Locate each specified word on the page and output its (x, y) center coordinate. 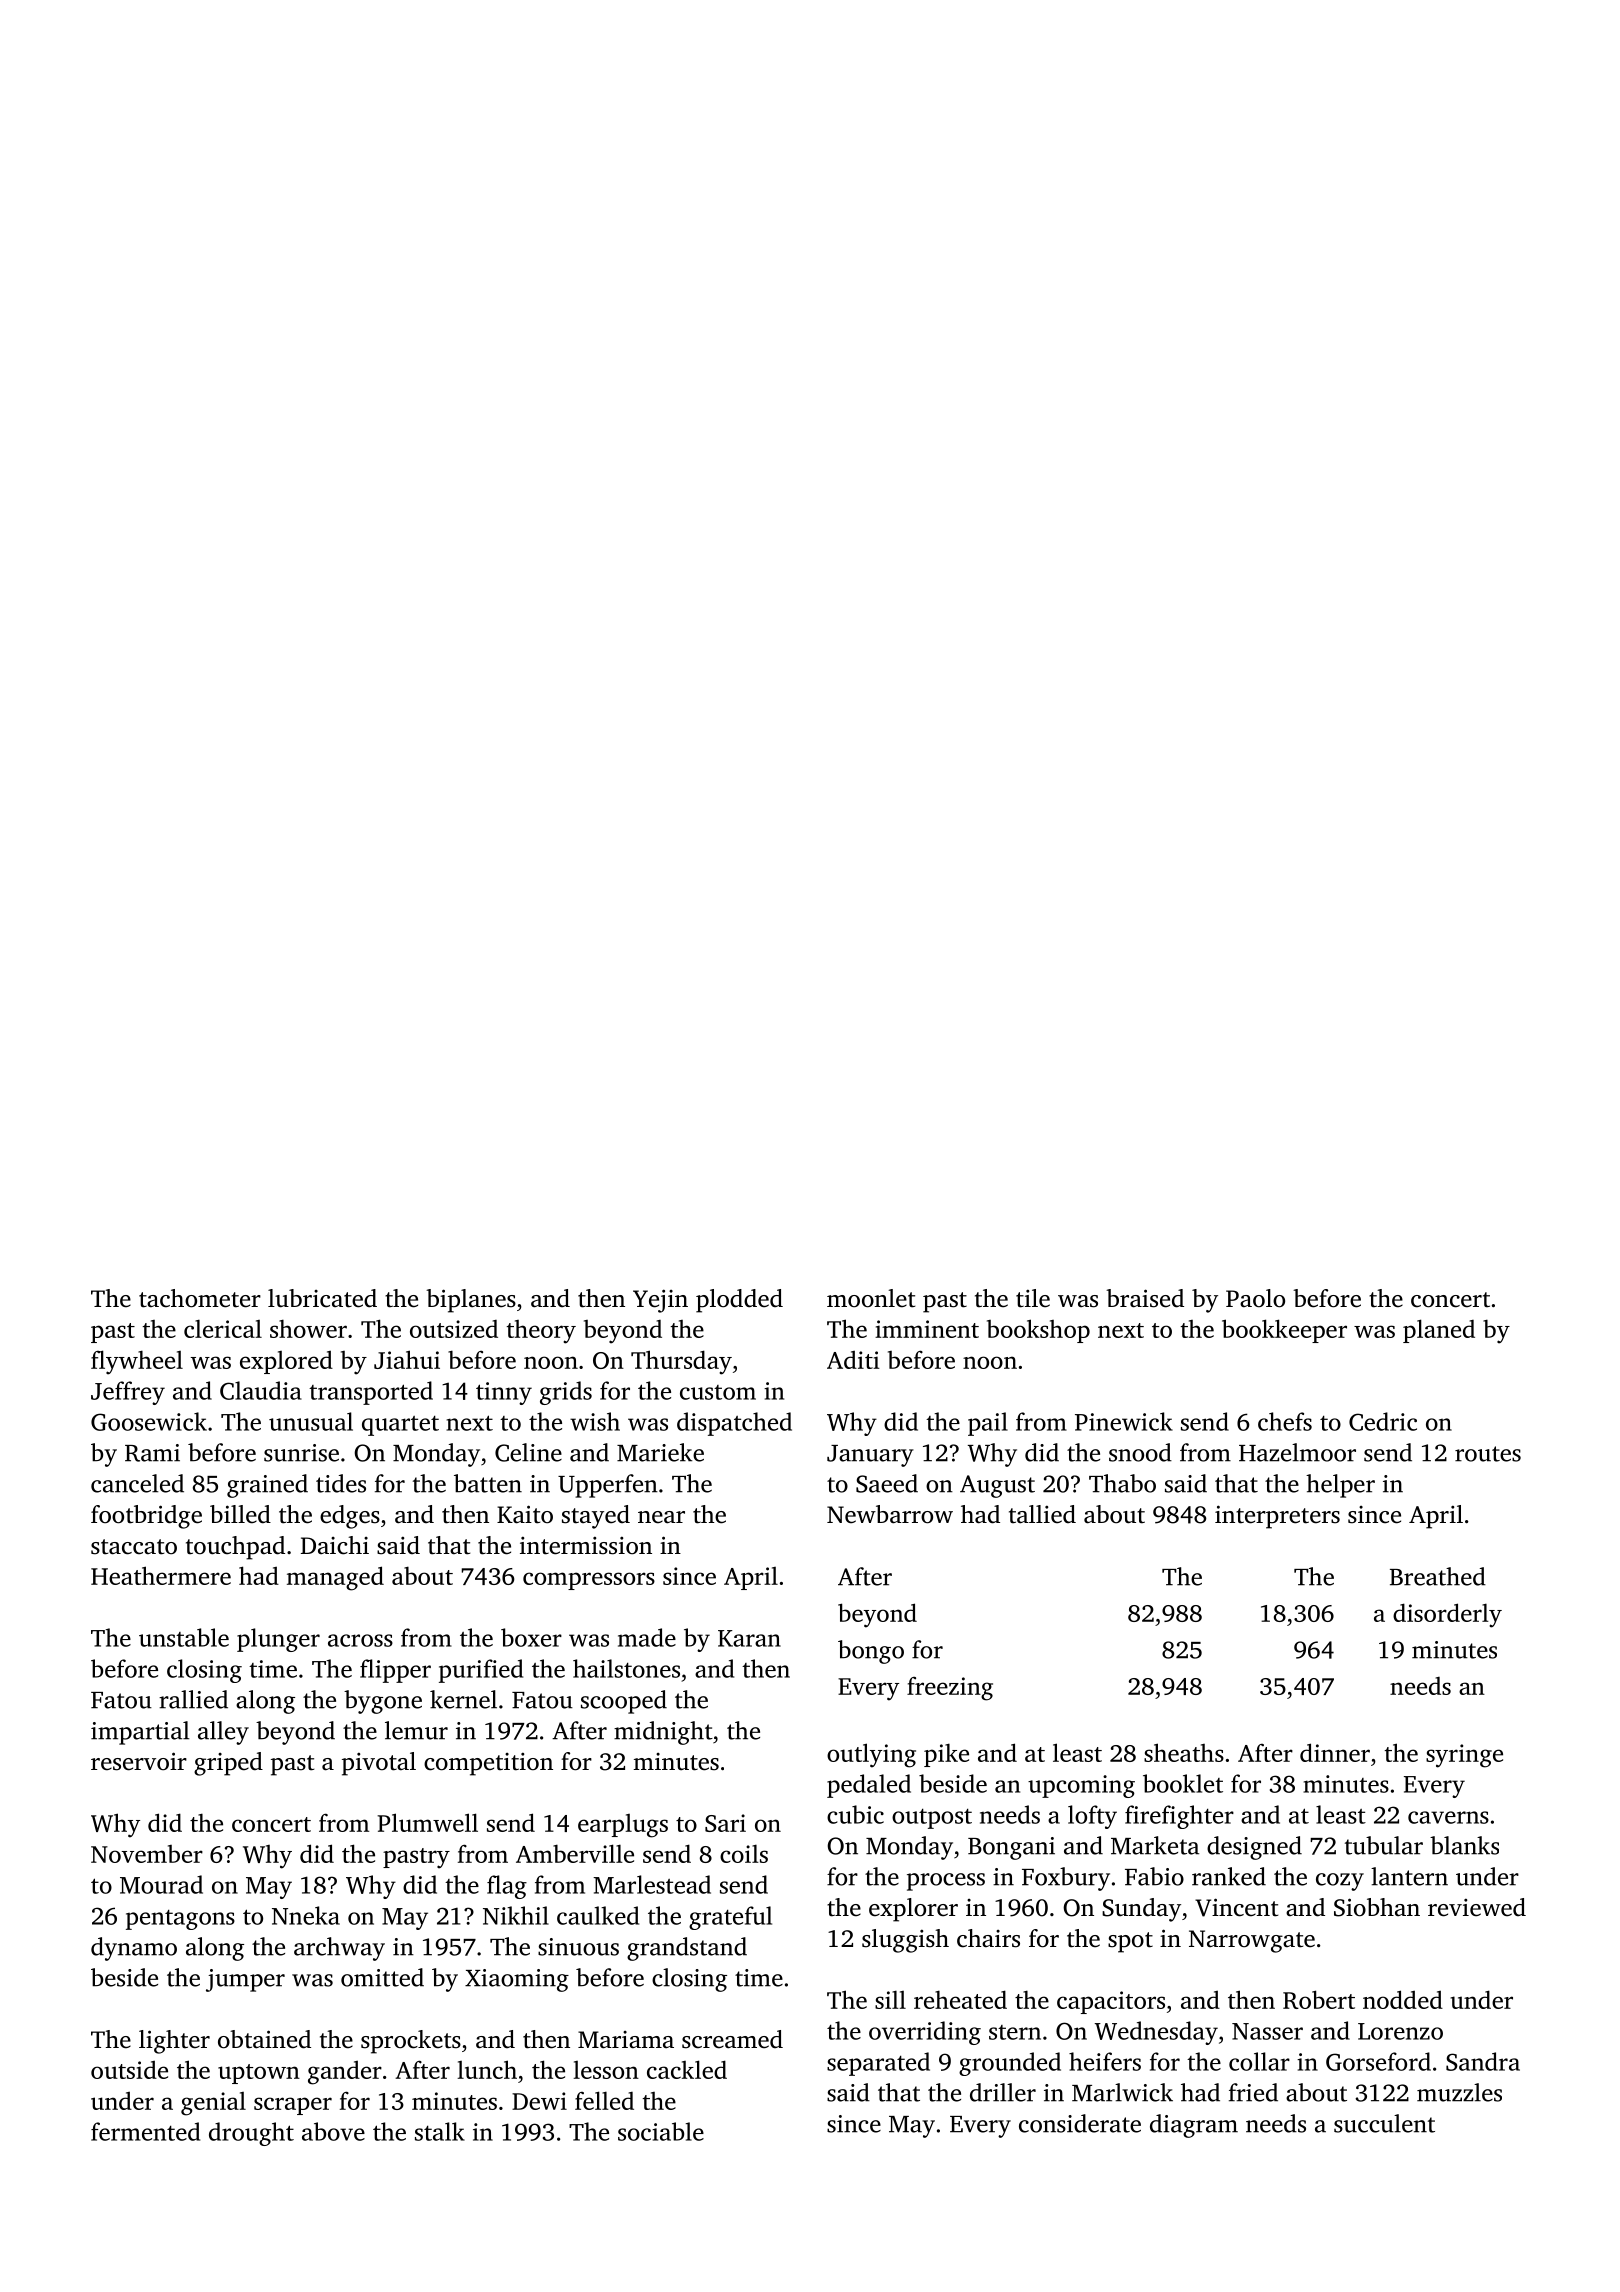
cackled (687, 2069)
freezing (950, 1688)
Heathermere (161, 1575)
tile (1033, 1298)
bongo (871, 1652)
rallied (193, 1699)
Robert (1319, 1999)
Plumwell (427, 1822)
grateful (730, 1918)
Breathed (1438, 1576)
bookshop (1038, 1331)
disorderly (1447, 1615)
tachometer (200, 1298)
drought (251, 2134)
